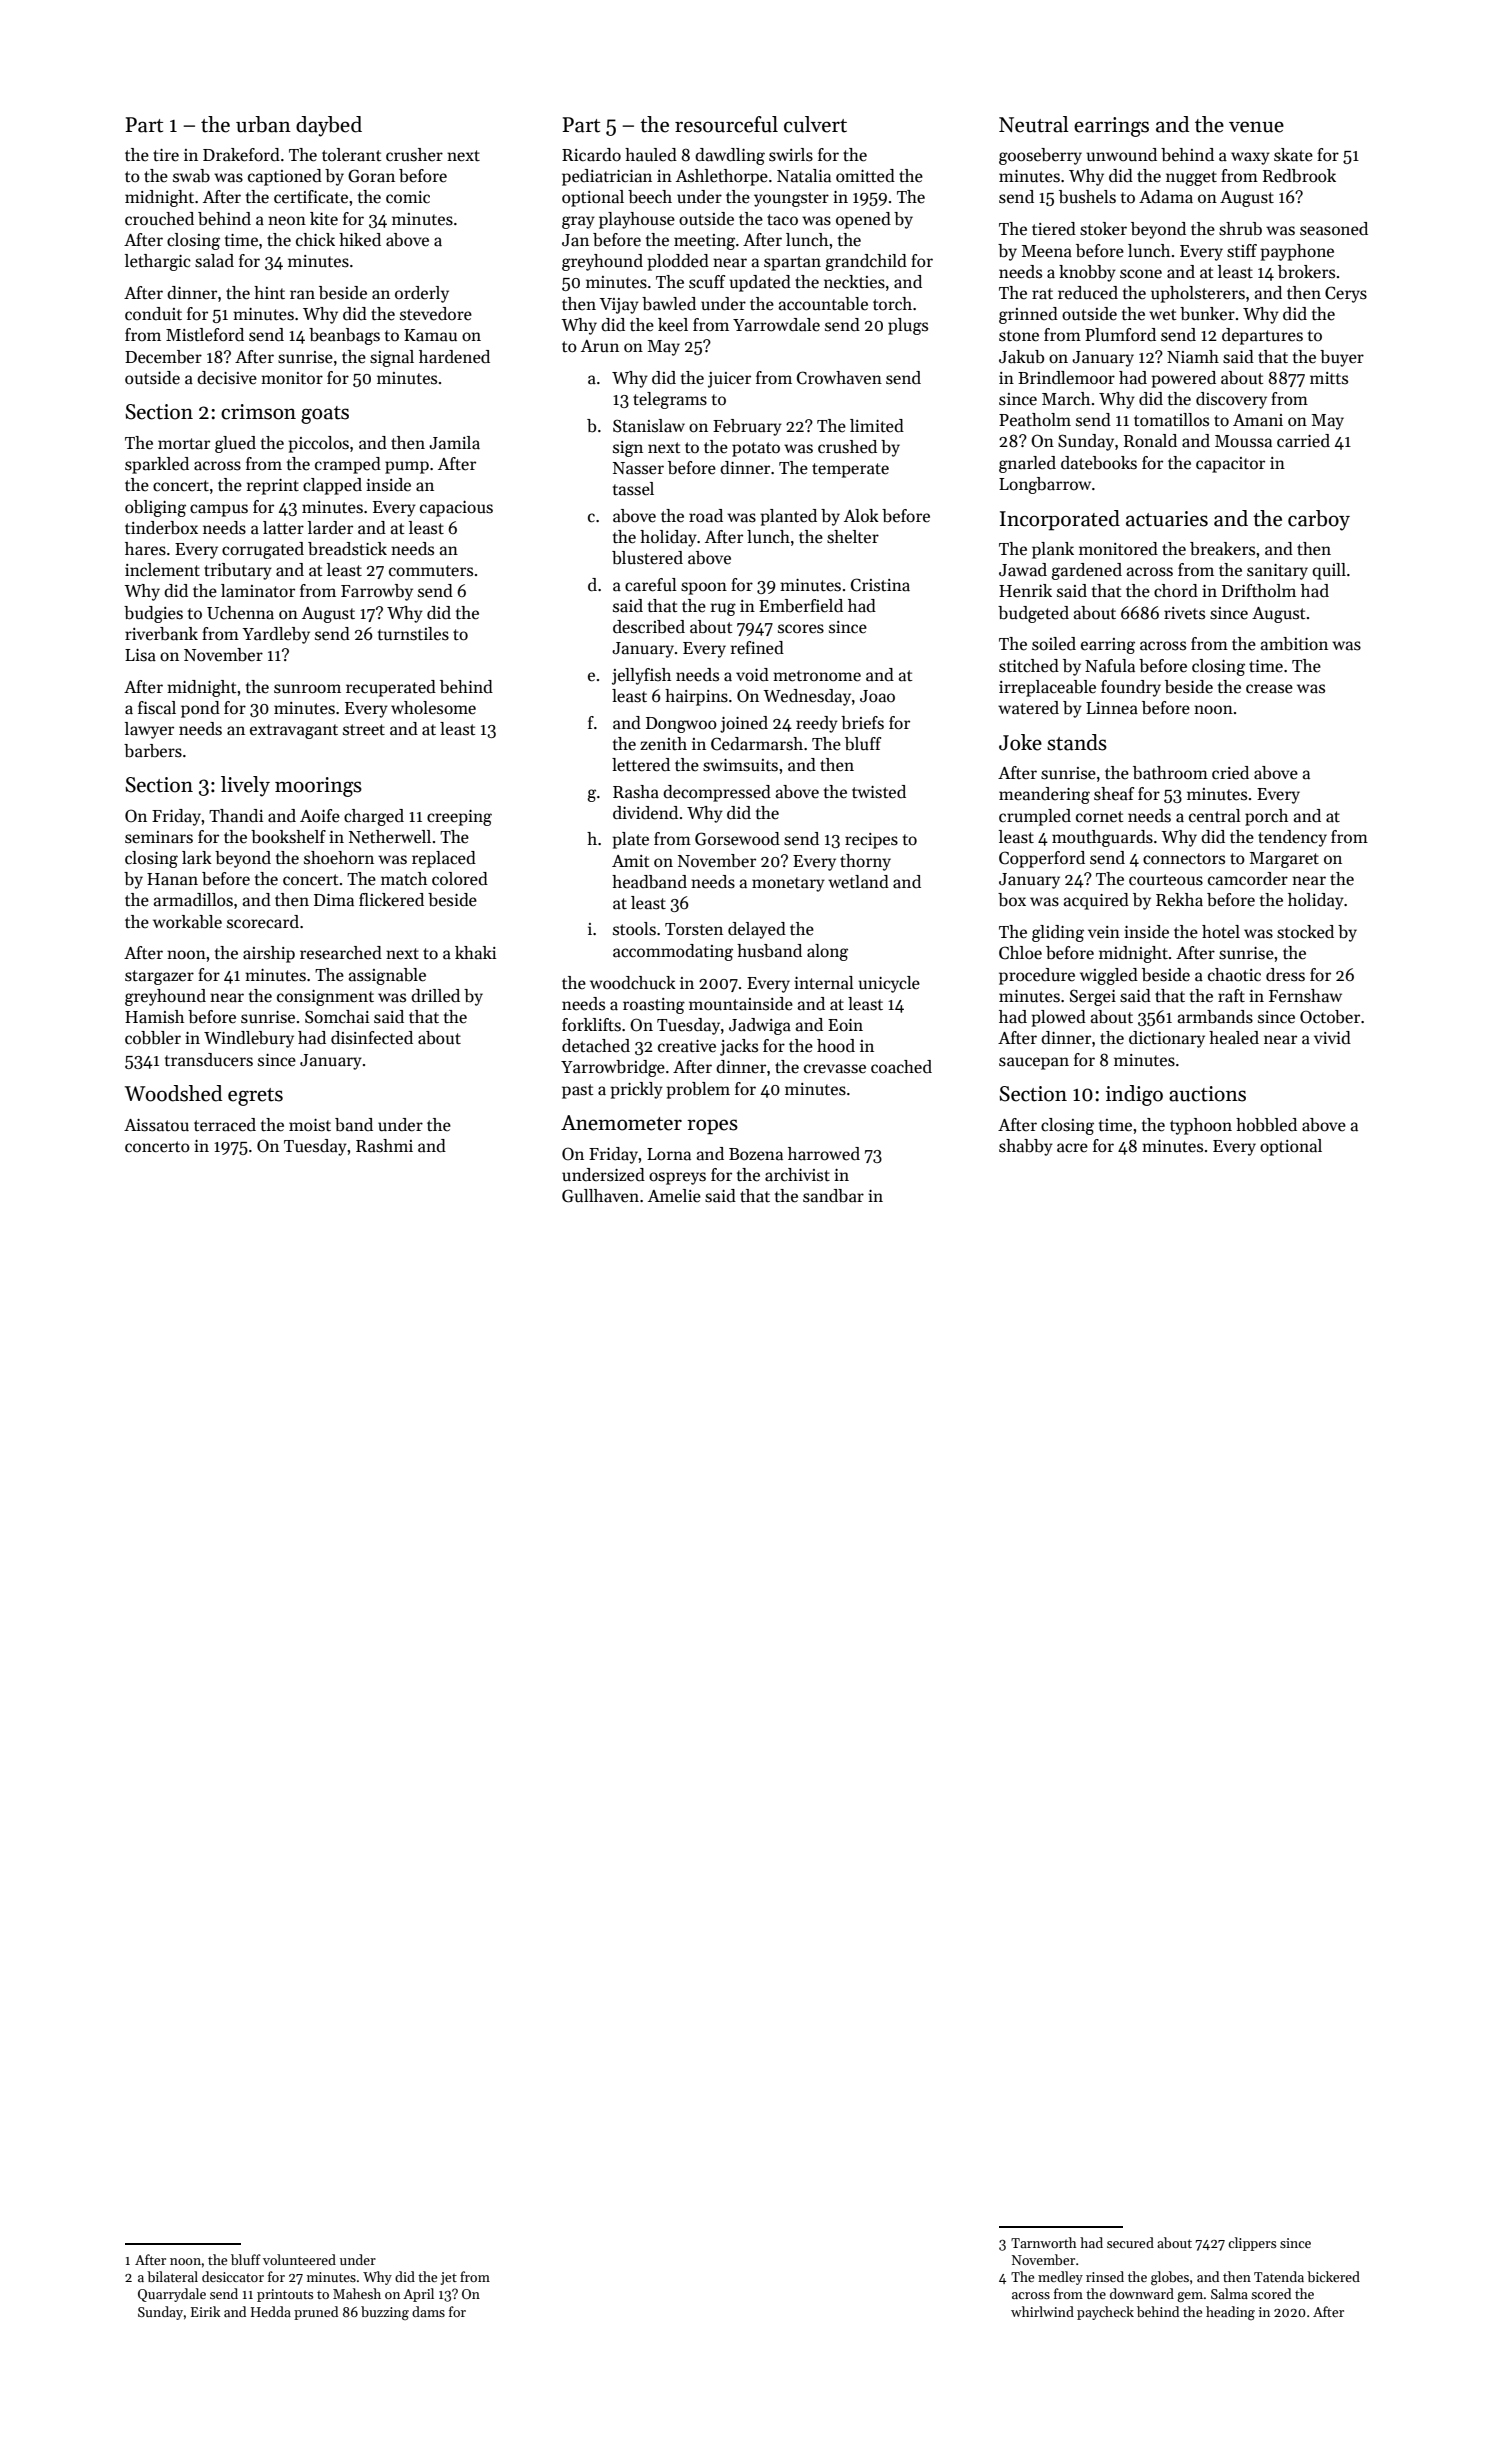  I want to click on gliding, so click(1058, 933).
